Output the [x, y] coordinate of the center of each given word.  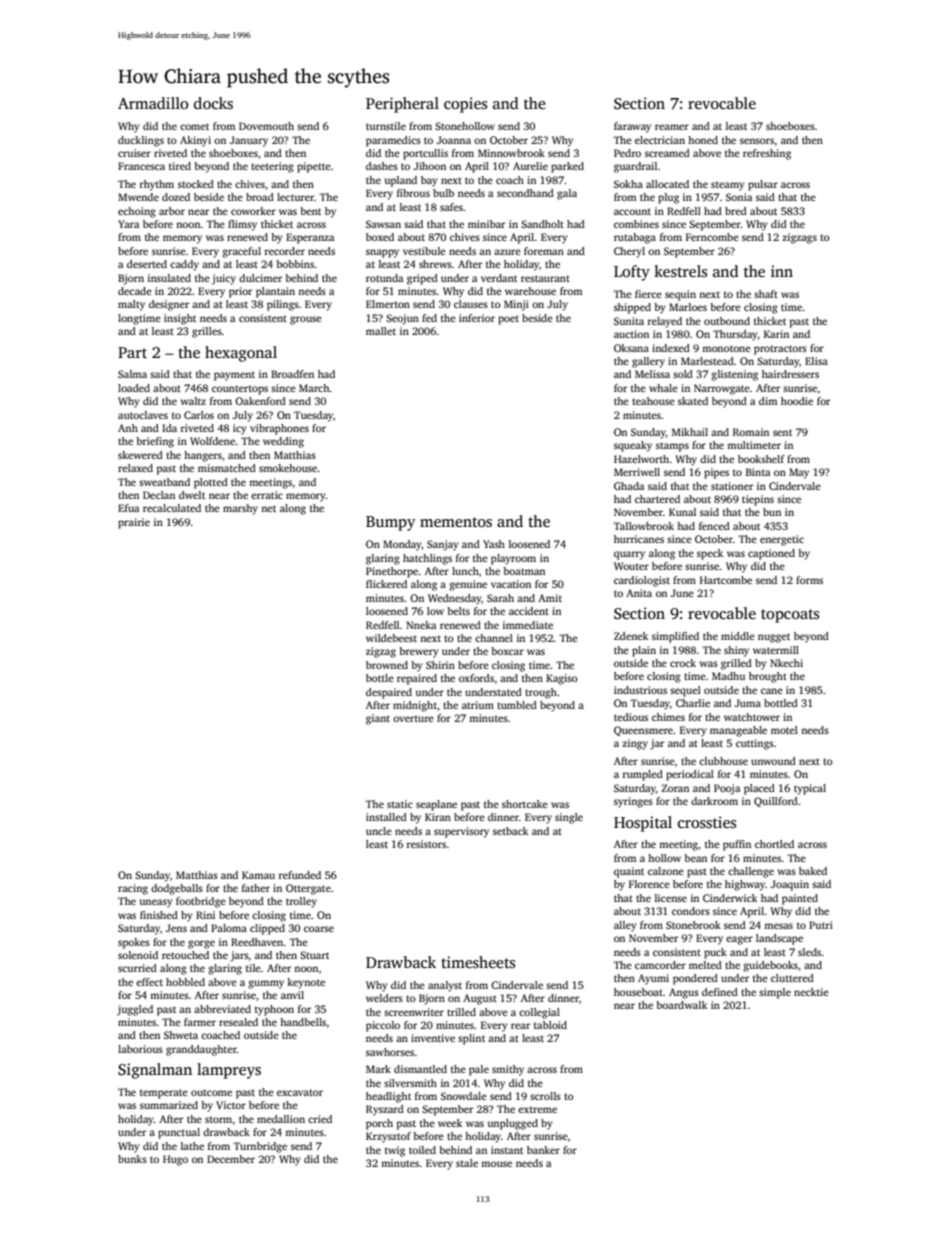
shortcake [525, 804]
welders [384, 998]
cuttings [755, 744]
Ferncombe [712, 237]
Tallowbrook [643, 526]
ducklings [141, 141]
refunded [300, 875]
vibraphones [279, 429]
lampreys [229, 1071]
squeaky [633, 446]
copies [465, 105]
